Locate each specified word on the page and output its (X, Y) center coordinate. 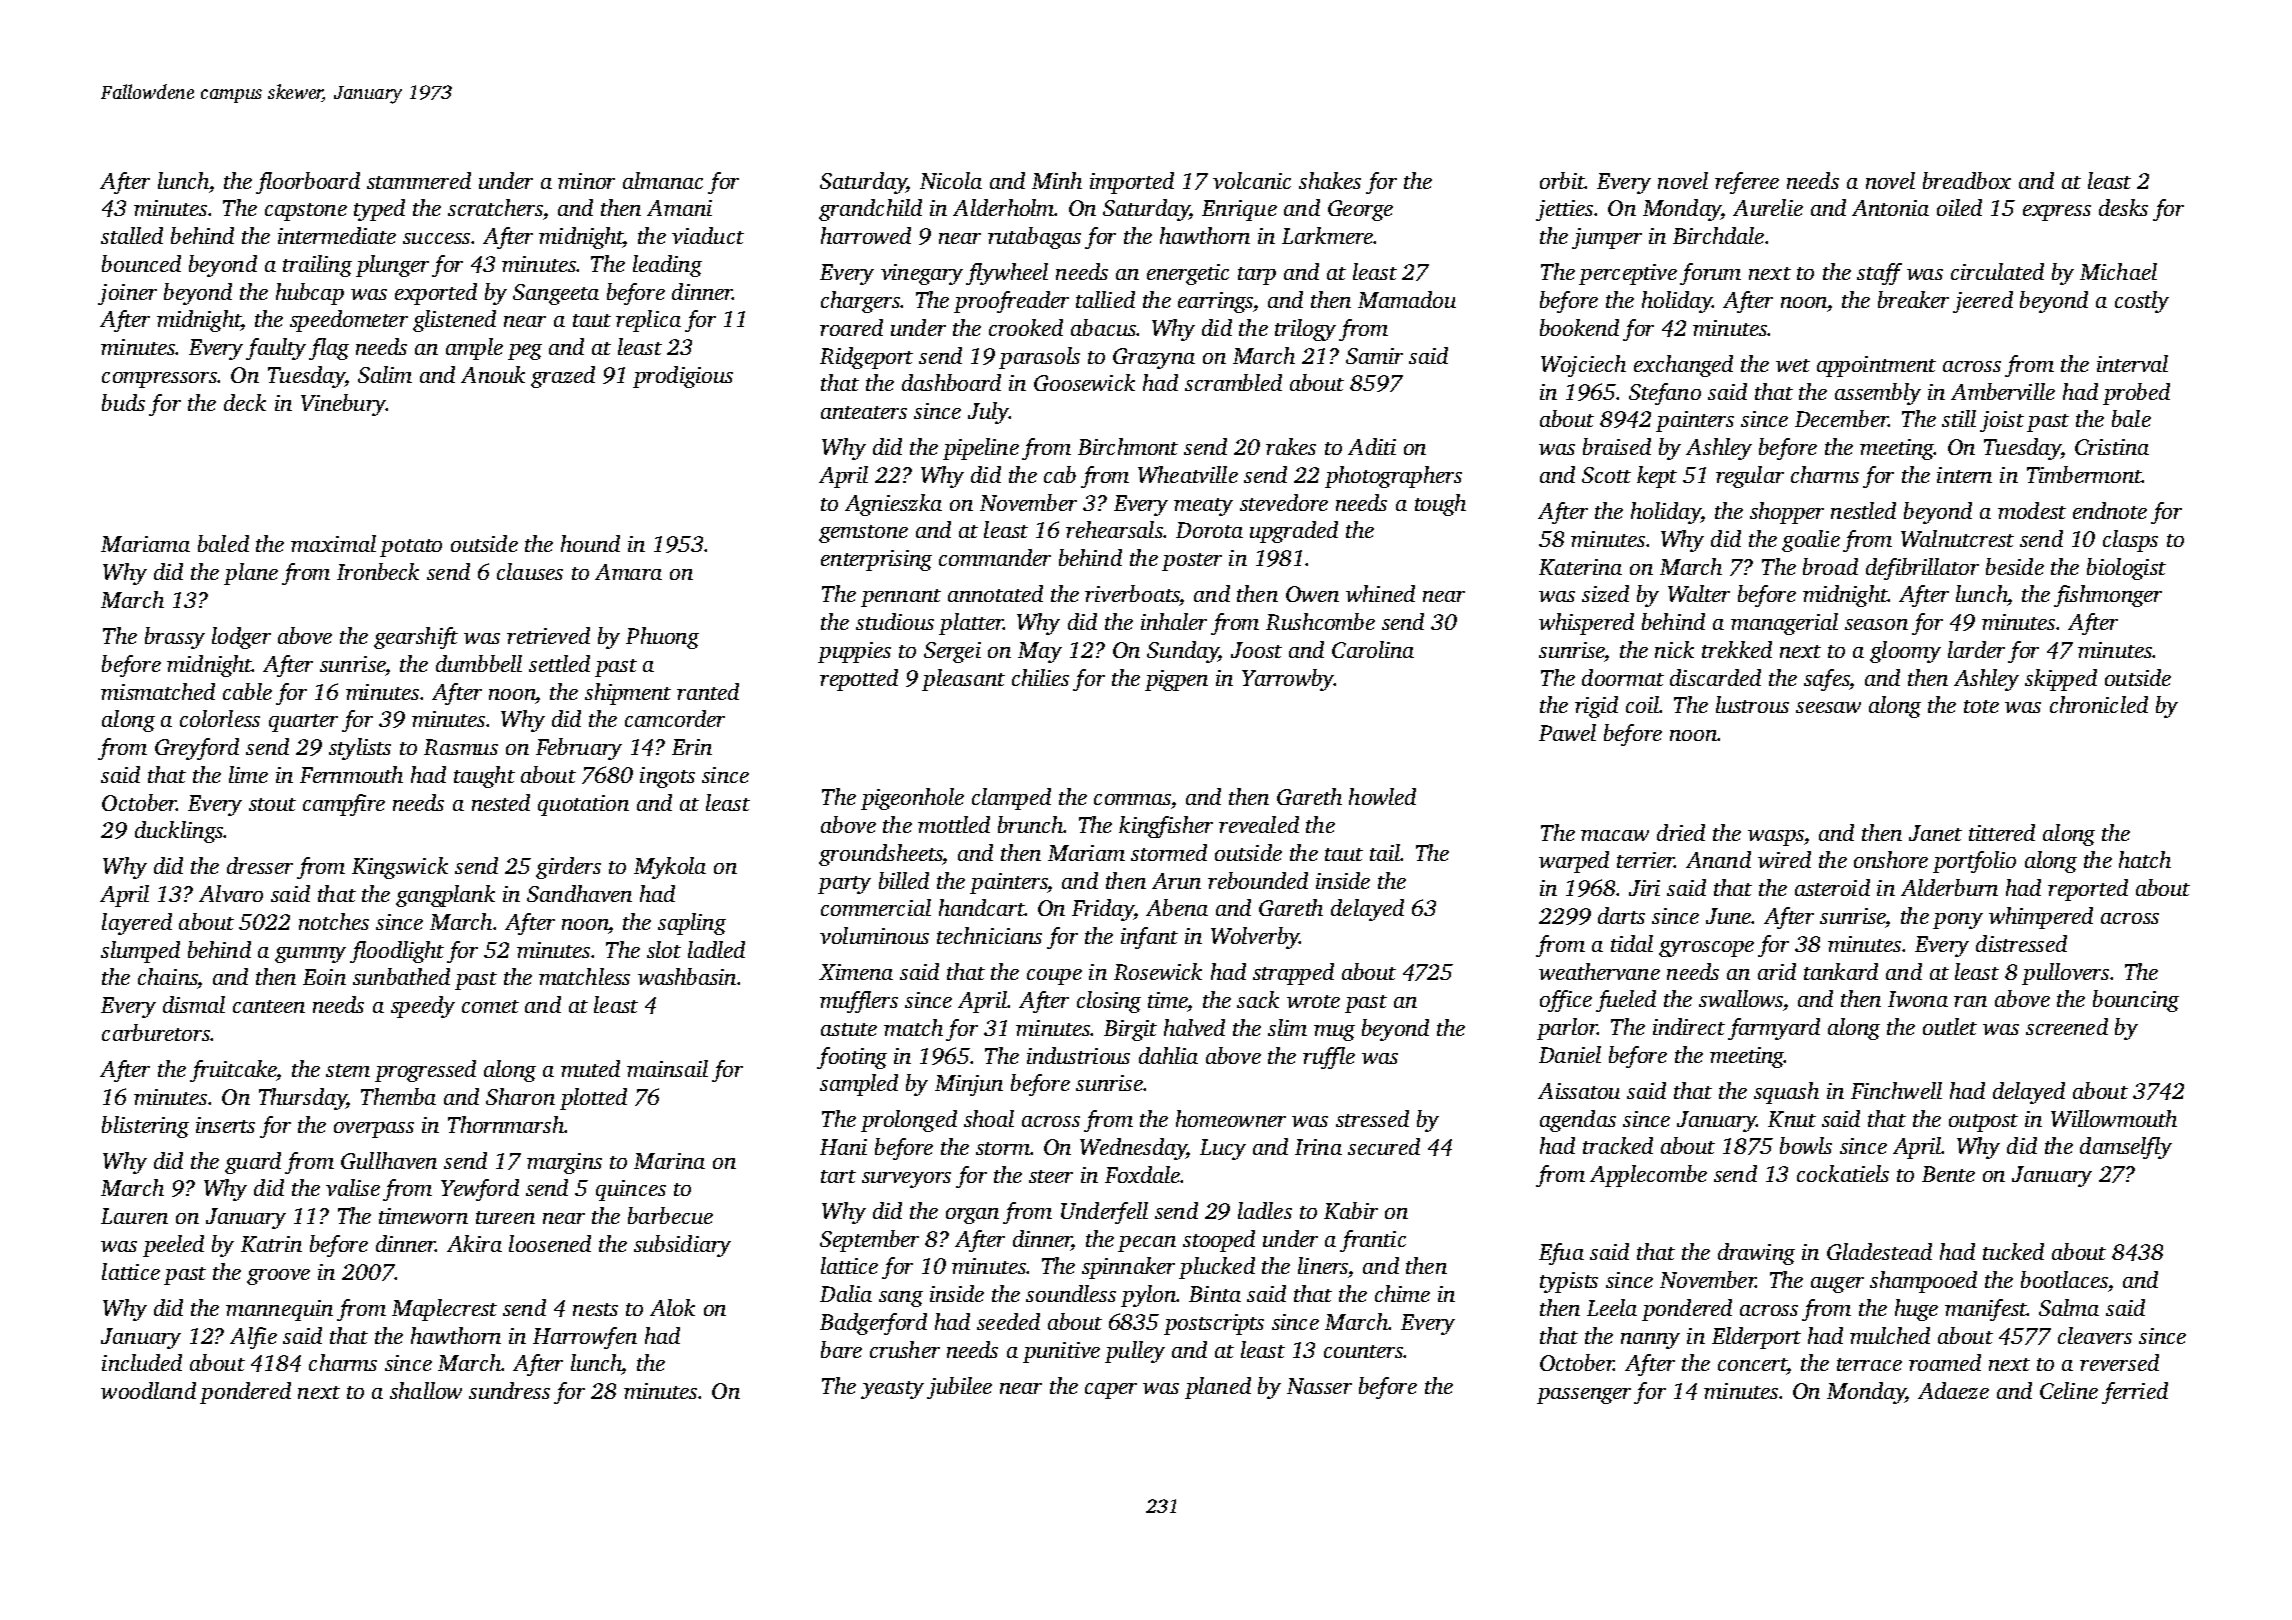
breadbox (1967, 180)
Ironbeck (378, 571)
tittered (2002, 832)
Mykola (670, 868)
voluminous (874, 935)
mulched (1890, 1335)
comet (490, 1006)
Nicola (951, 180)
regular (1750, 477)
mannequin (279, 1310)
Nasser (1319, 1386)
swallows (1741, 998)
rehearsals (1115, 529)
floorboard (308, 183)
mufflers (859, 1002)
